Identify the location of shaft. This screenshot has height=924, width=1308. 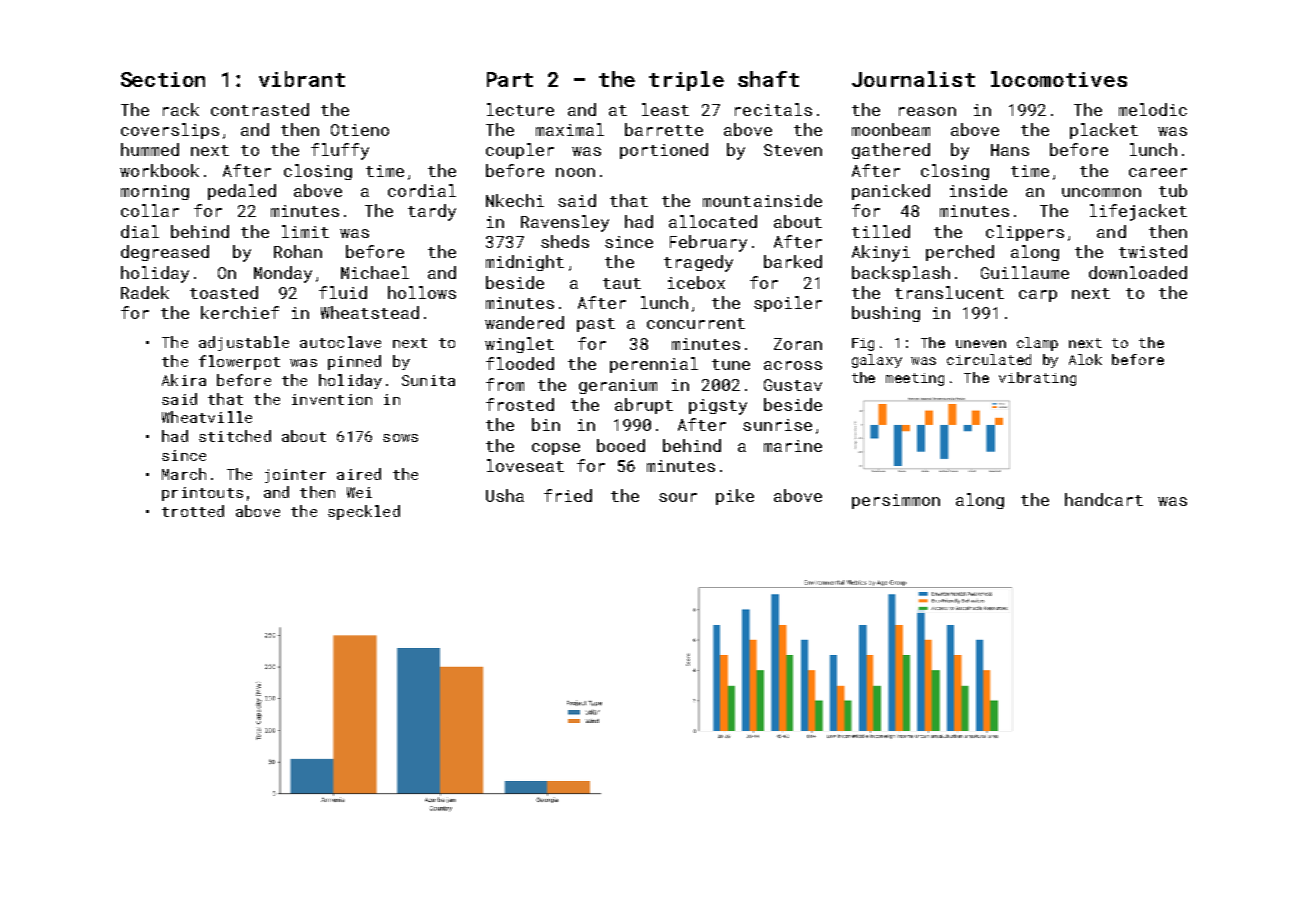
(768, 79).
